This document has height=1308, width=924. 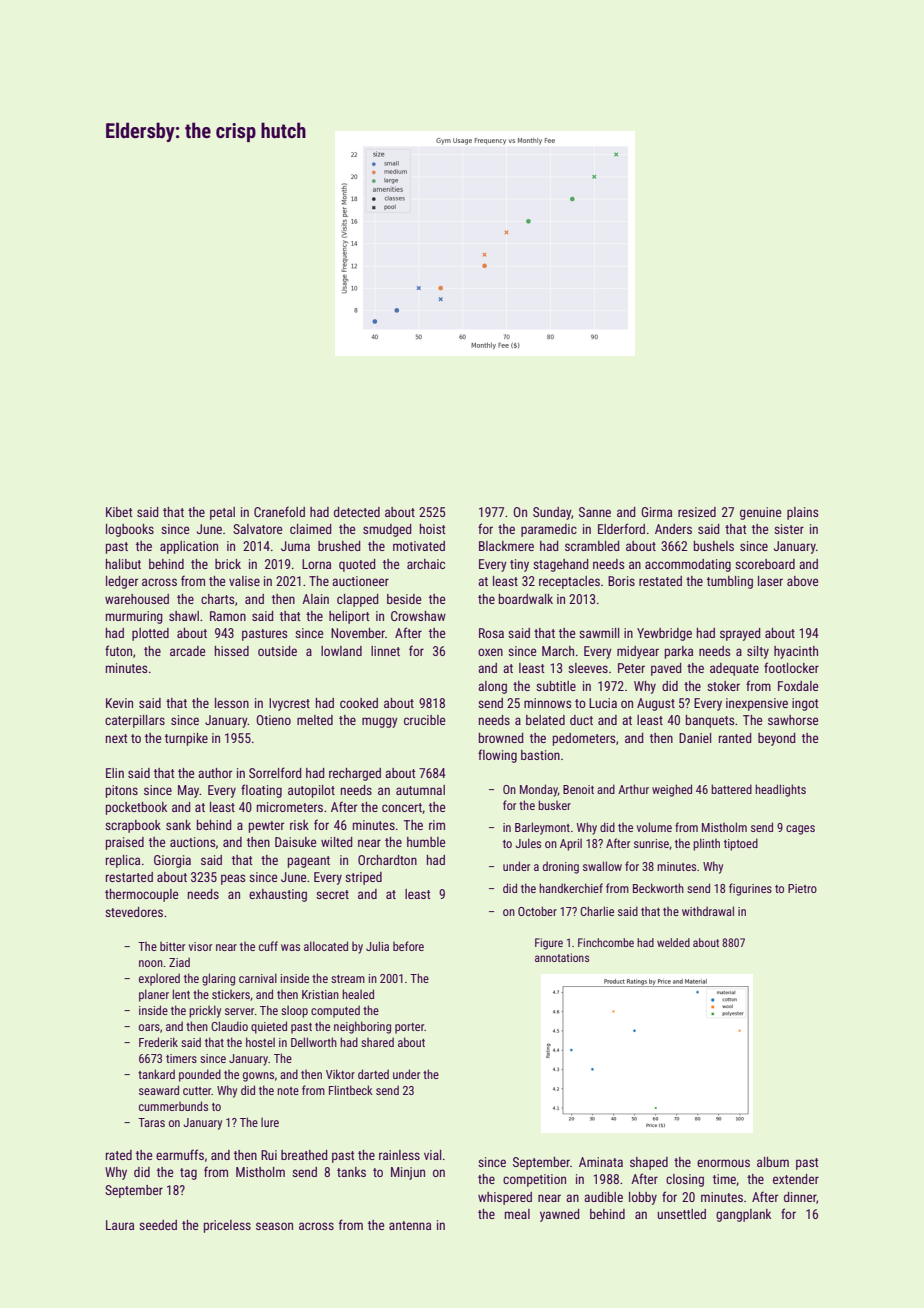 I want to click on author, so click(x=215, y=773).
